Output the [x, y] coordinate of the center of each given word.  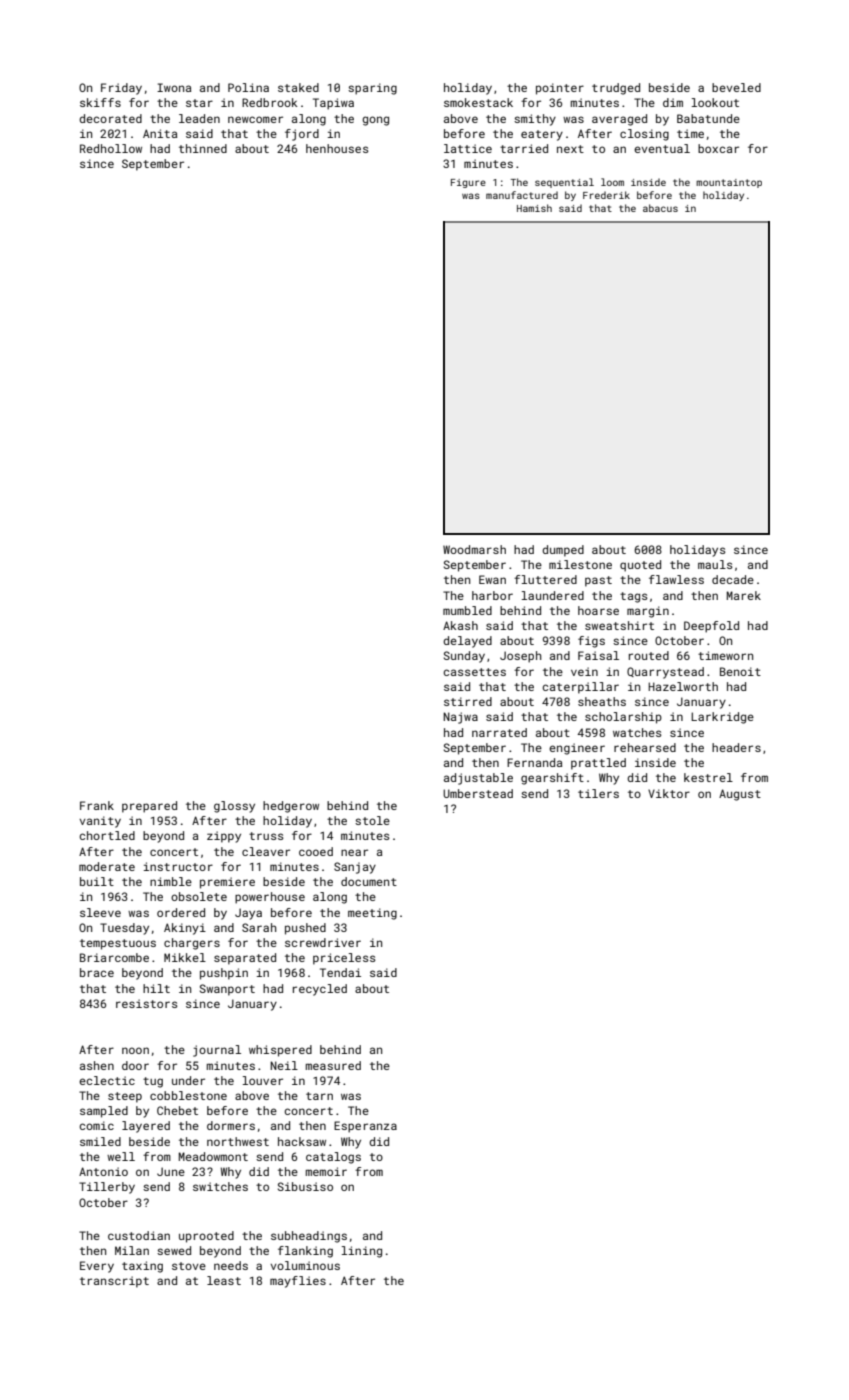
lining [362, 1252]
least [224, 1280]
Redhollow [111, 148]
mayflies [298, 1282]
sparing [372, 89]
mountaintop [729, 183]
